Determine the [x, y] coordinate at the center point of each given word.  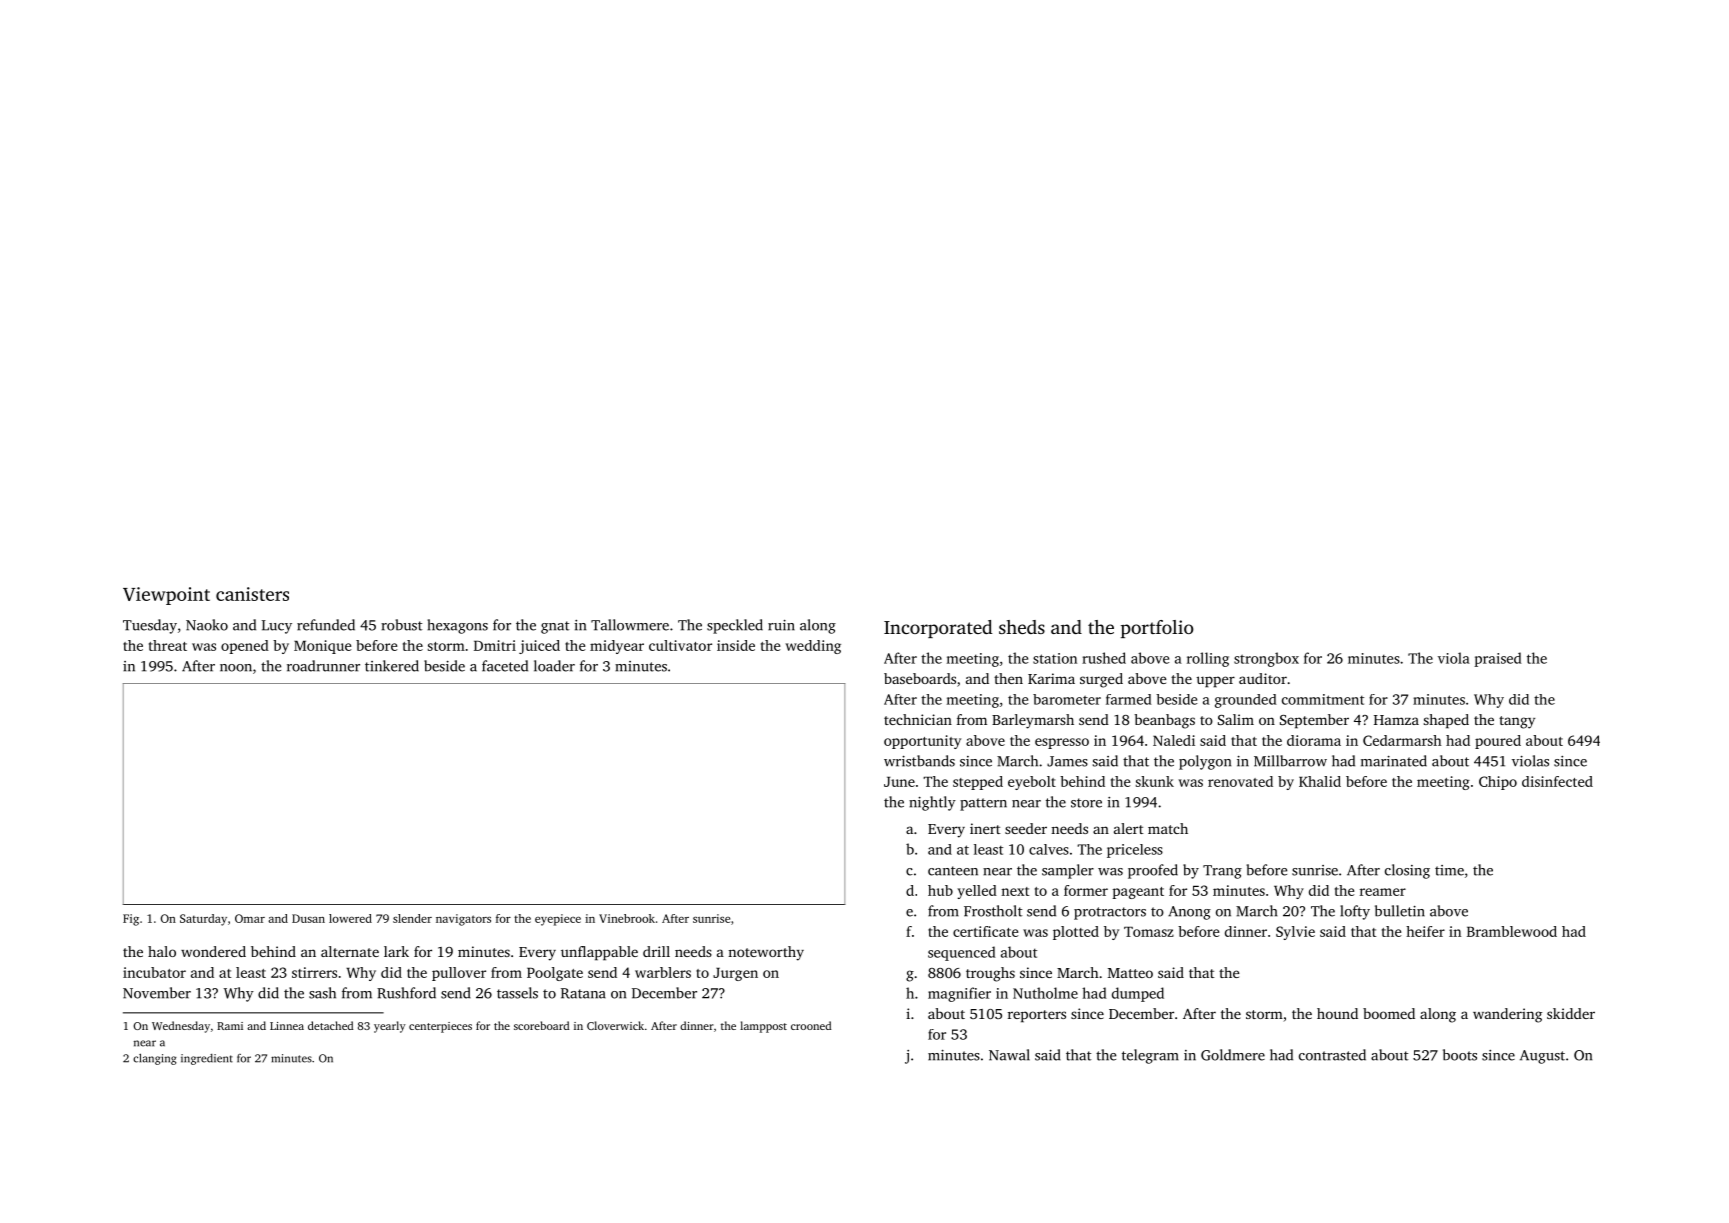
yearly [390, 1027]
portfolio [1157, 629]
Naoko [207, 625]
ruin [781, 625]
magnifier [959, 994]
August [1542, 1057]
